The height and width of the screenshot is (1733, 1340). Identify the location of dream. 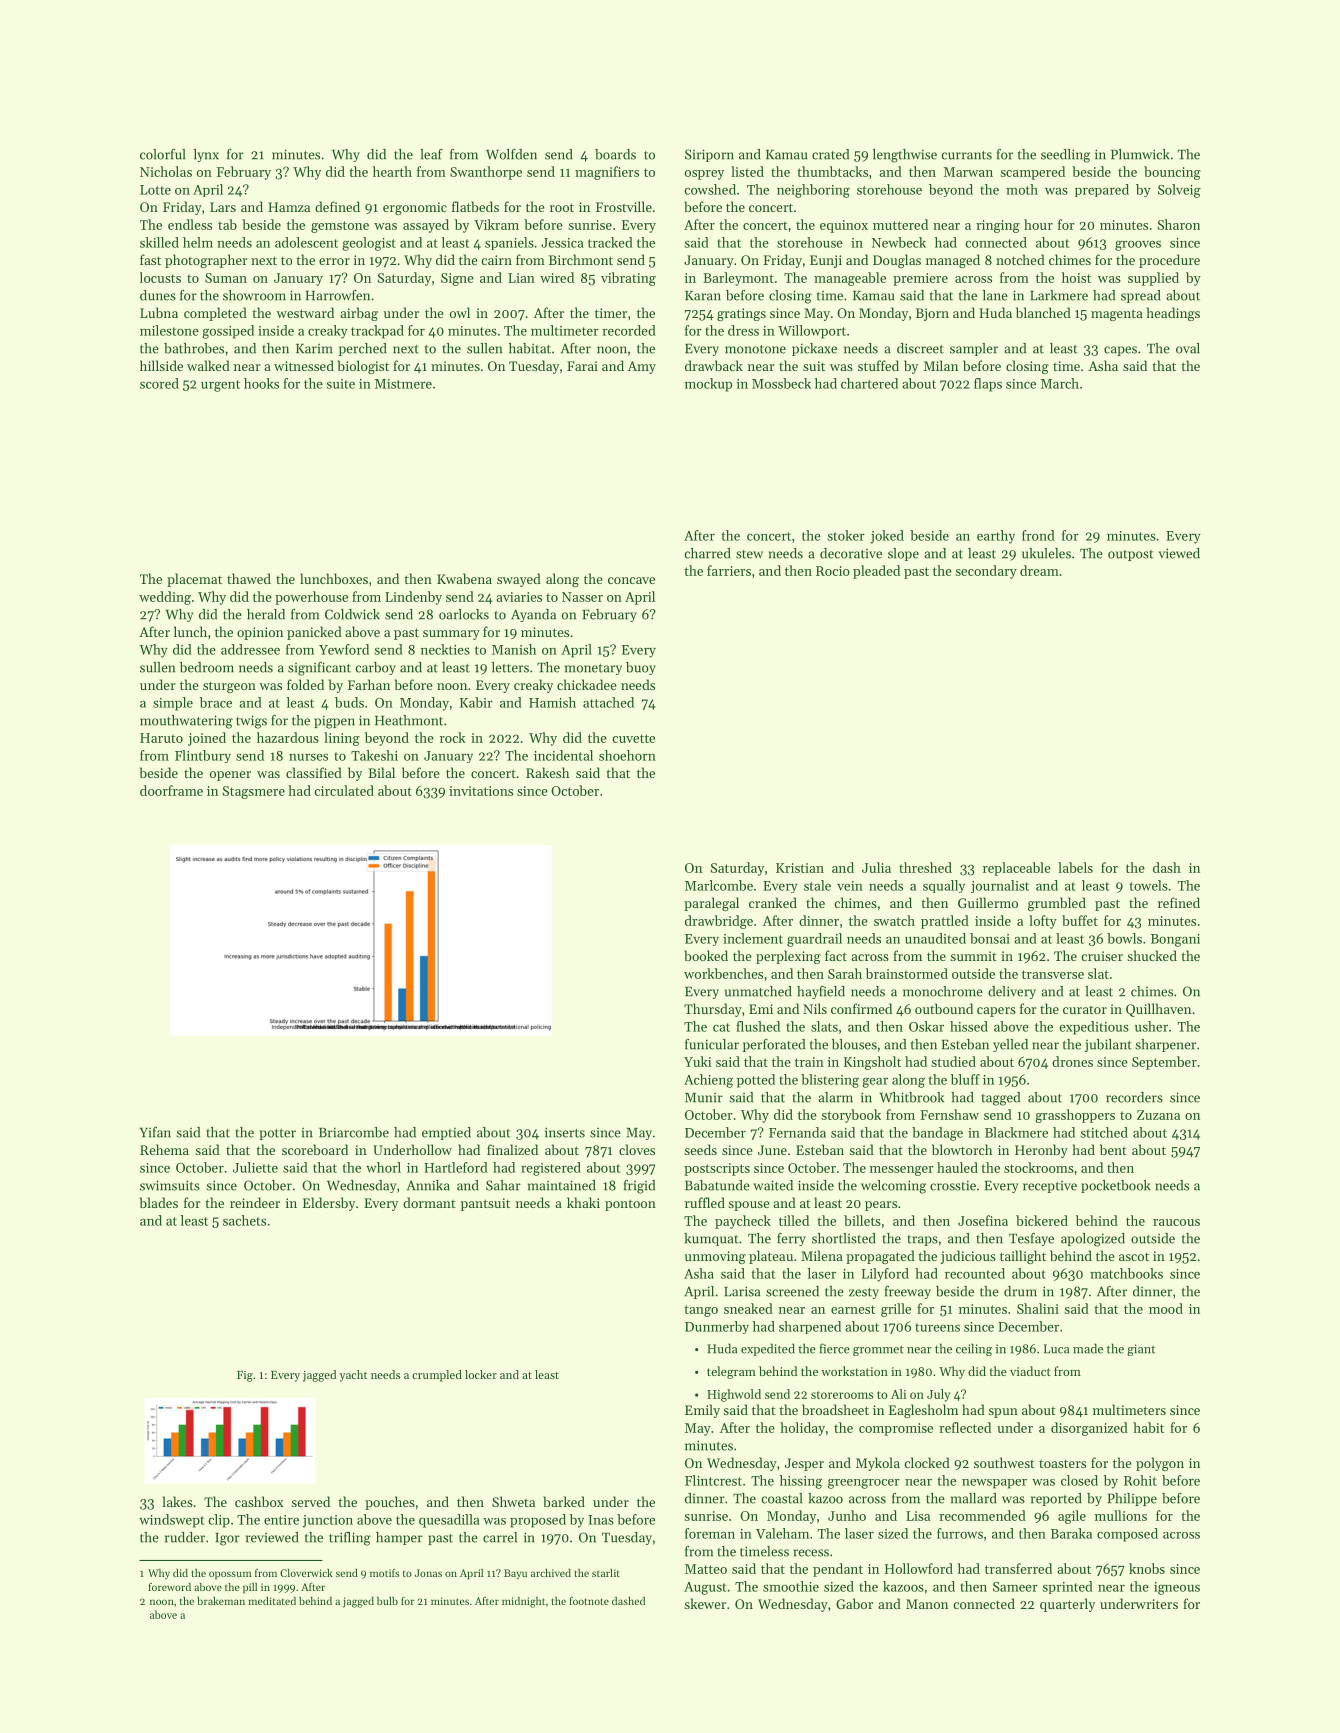
(1039, 570).
